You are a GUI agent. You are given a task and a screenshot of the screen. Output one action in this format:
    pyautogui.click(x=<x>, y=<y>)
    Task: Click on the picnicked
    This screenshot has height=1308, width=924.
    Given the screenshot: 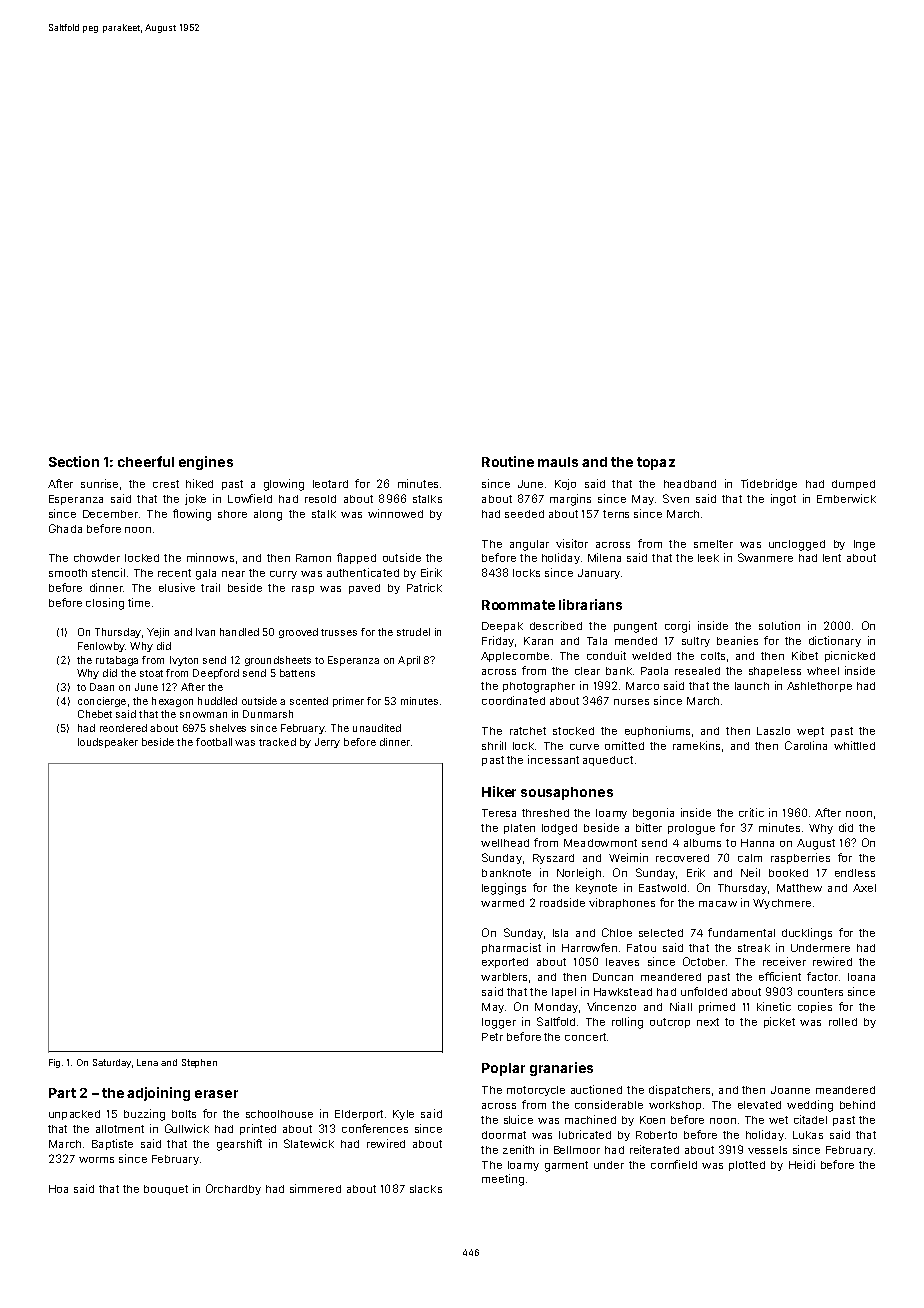 What is the action you would take?
    pyautogui.click(x=850, y=656)
